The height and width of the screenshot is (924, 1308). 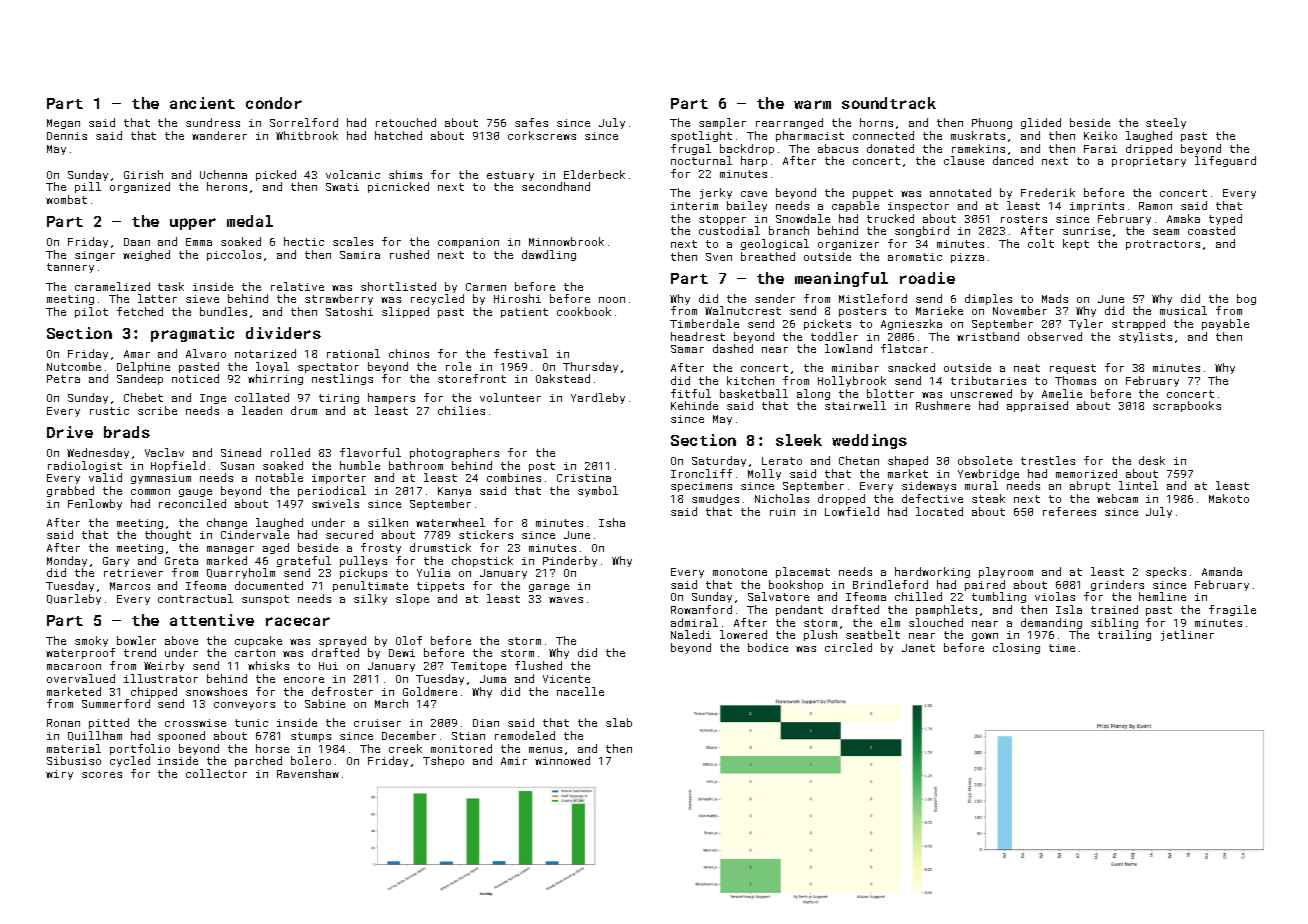 What do you see at coordinates (308, 773) in the screenshot?
I see `Ravenshaw` at bounding box center [308, 773].
